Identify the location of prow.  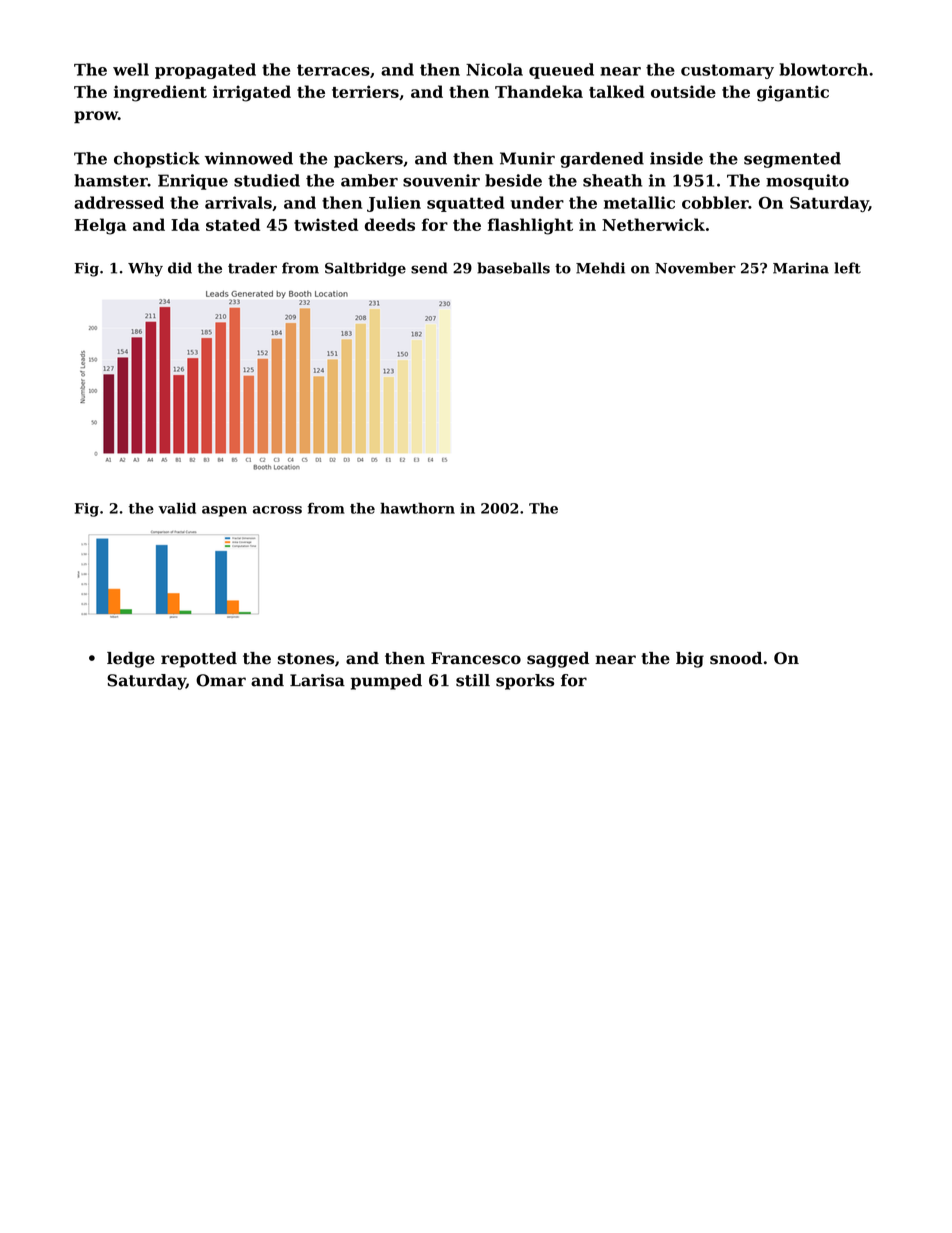
(96, 117).
